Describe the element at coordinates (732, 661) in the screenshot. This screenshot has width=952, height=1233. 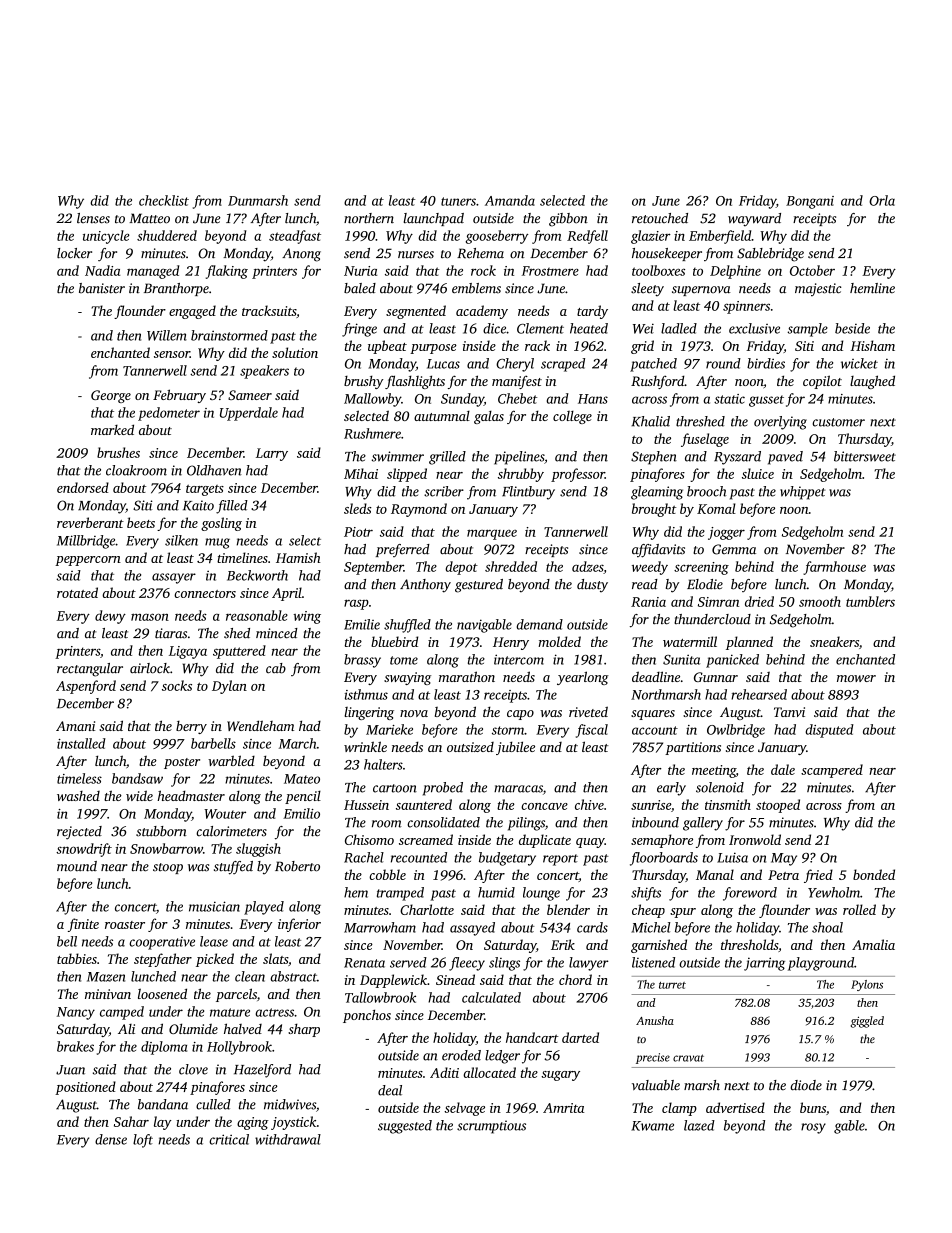
I see `panicked` at that location.
